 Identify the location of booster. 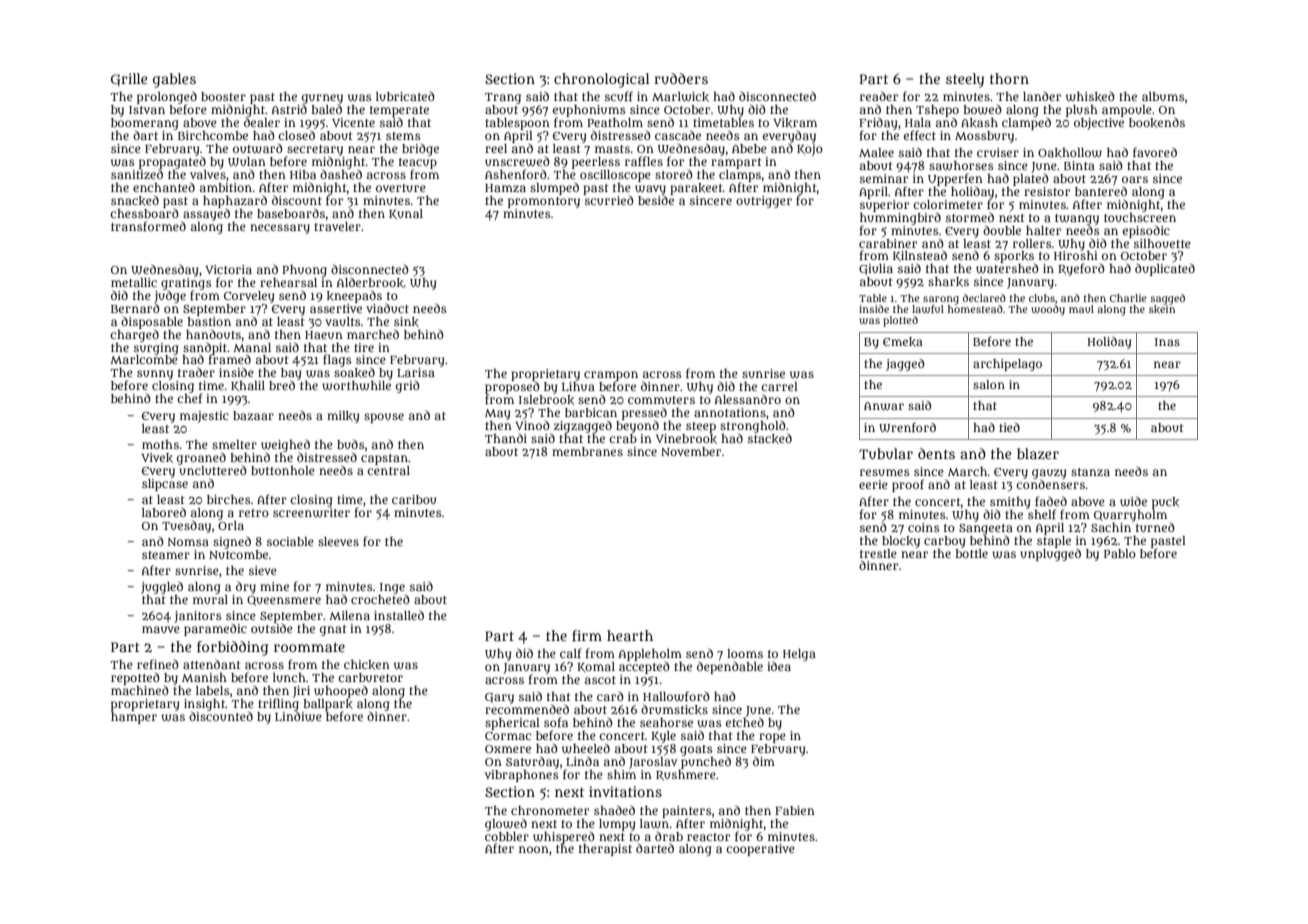
(223, 96).
